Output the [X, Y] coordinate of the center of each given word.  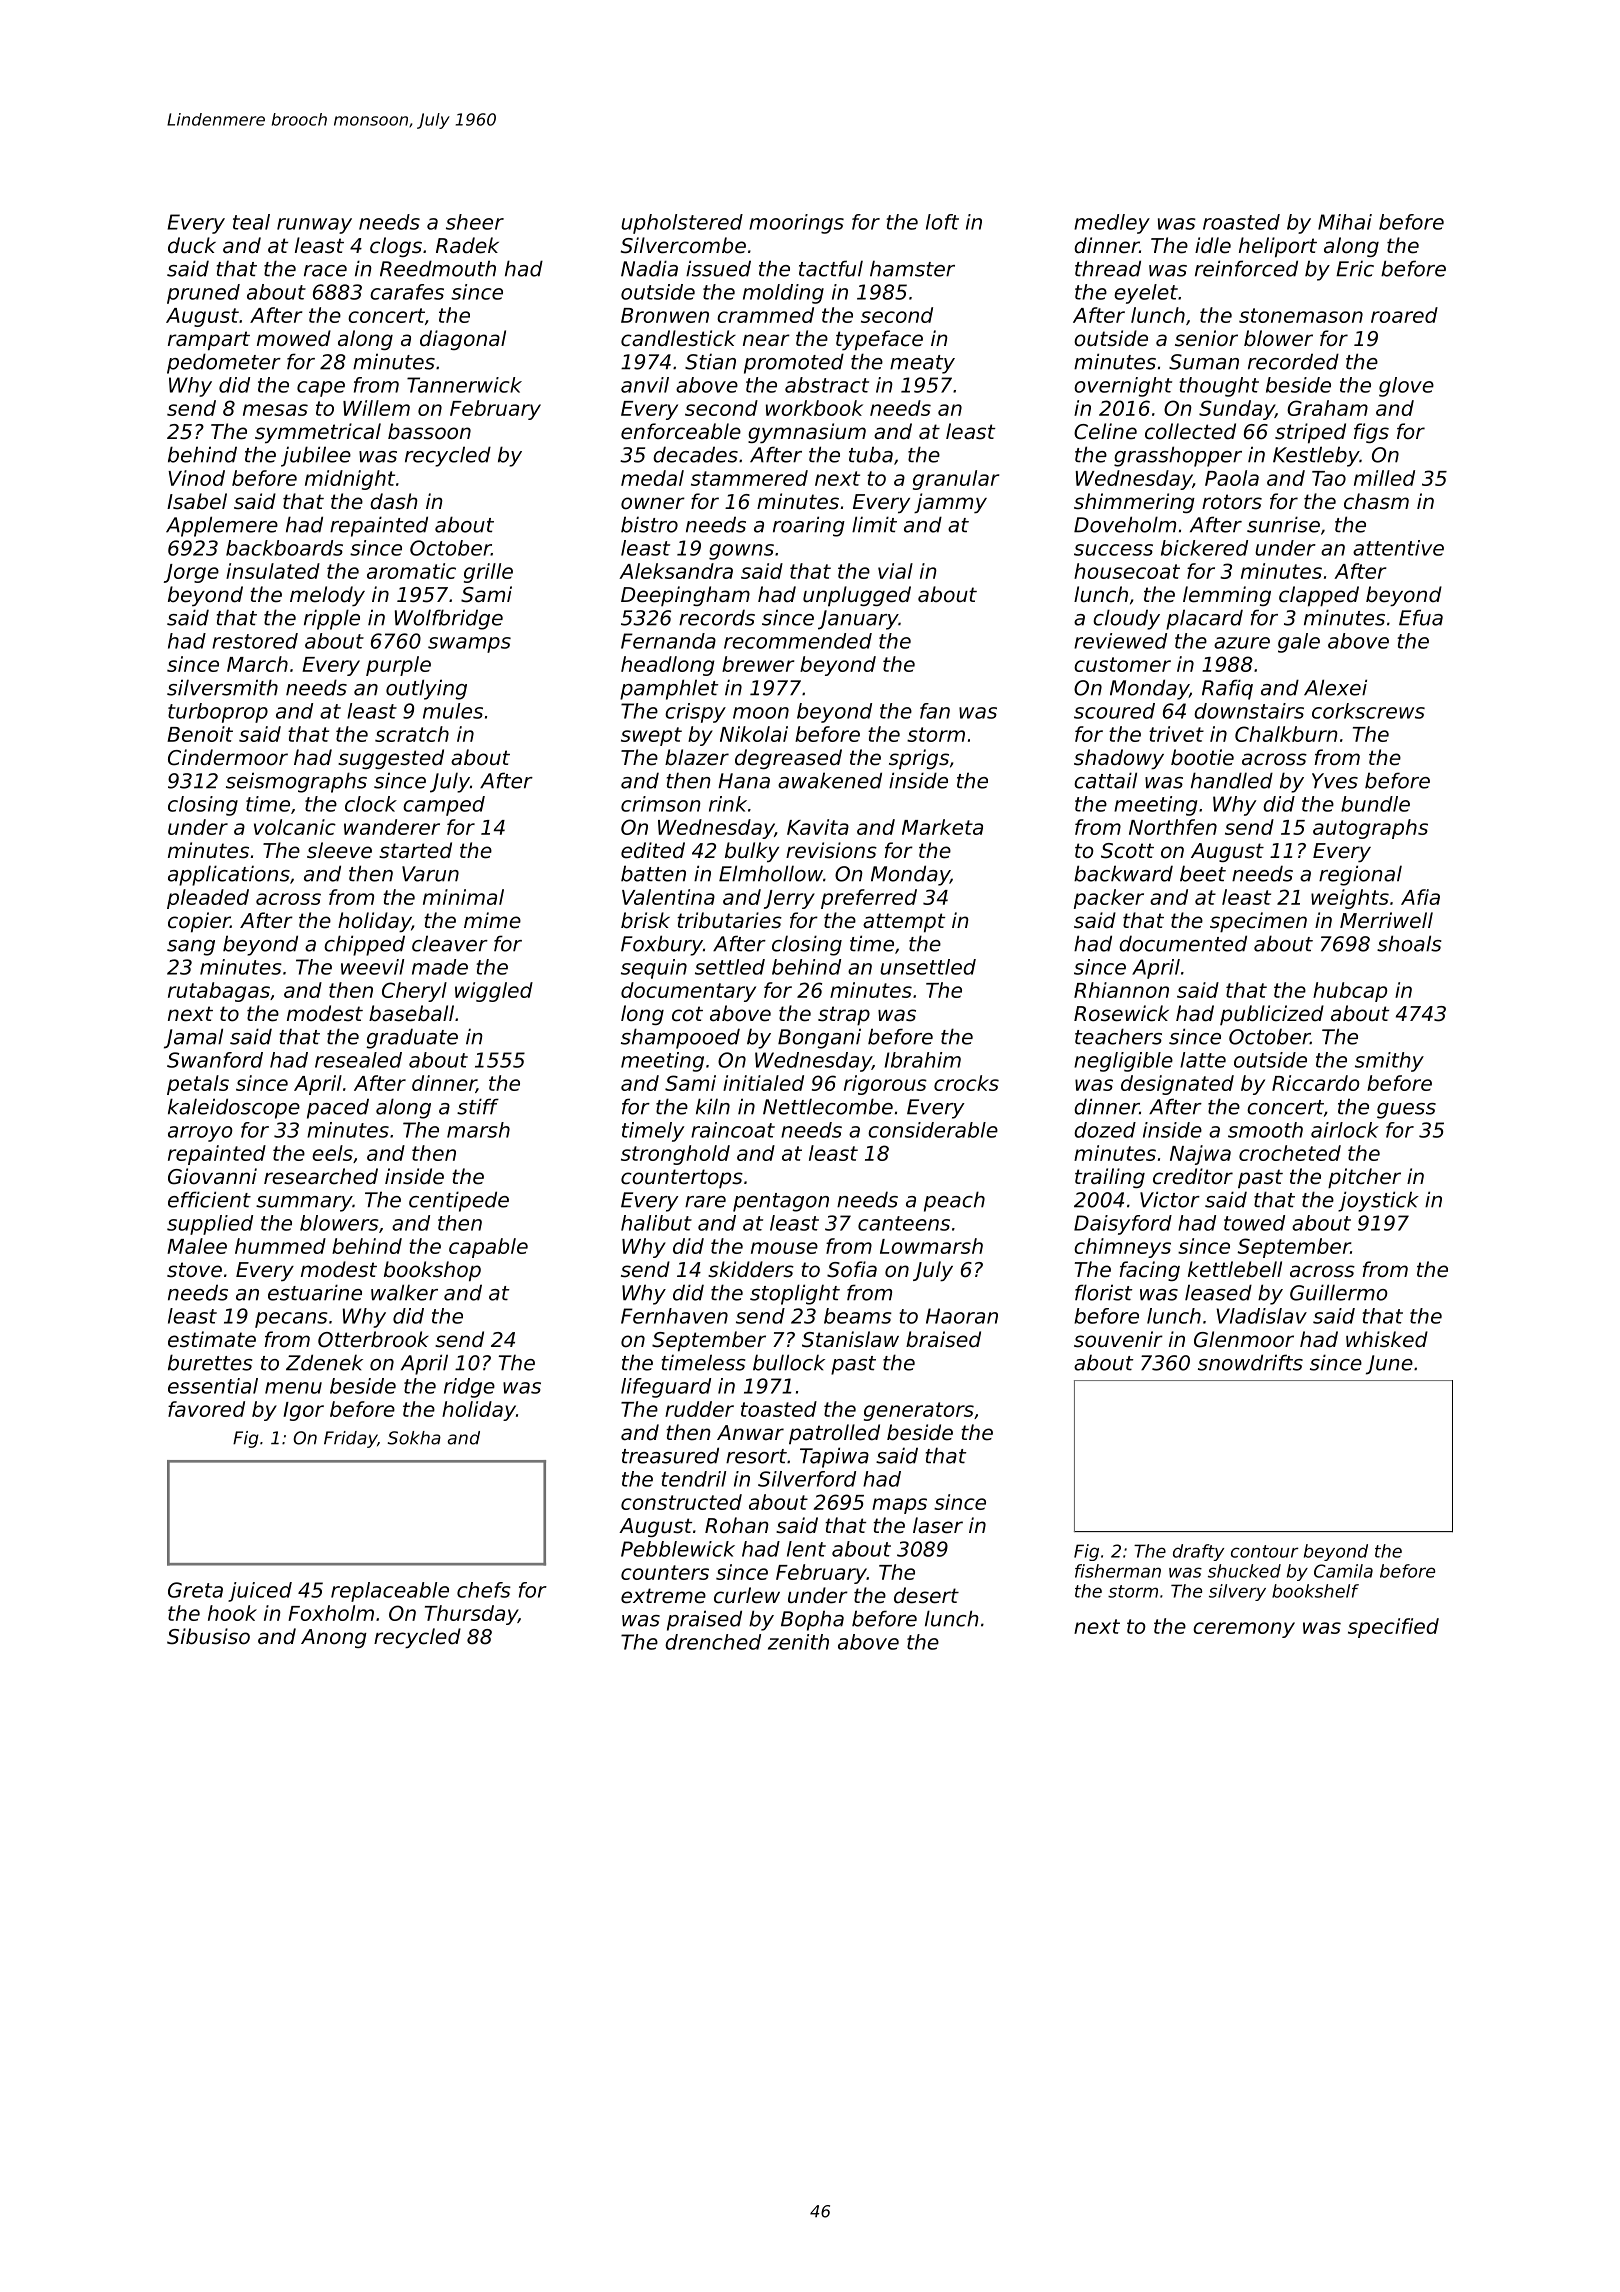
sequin [654, 969]
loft [942, 222]
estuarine [315, 1292]
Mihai [1345, 222]
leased [1218, 1292]
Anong [334, 1638]
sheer [475, 222]
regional [1360, 875]
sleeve [339, 850]
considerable [933, 1130]
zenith [798, 1642]
